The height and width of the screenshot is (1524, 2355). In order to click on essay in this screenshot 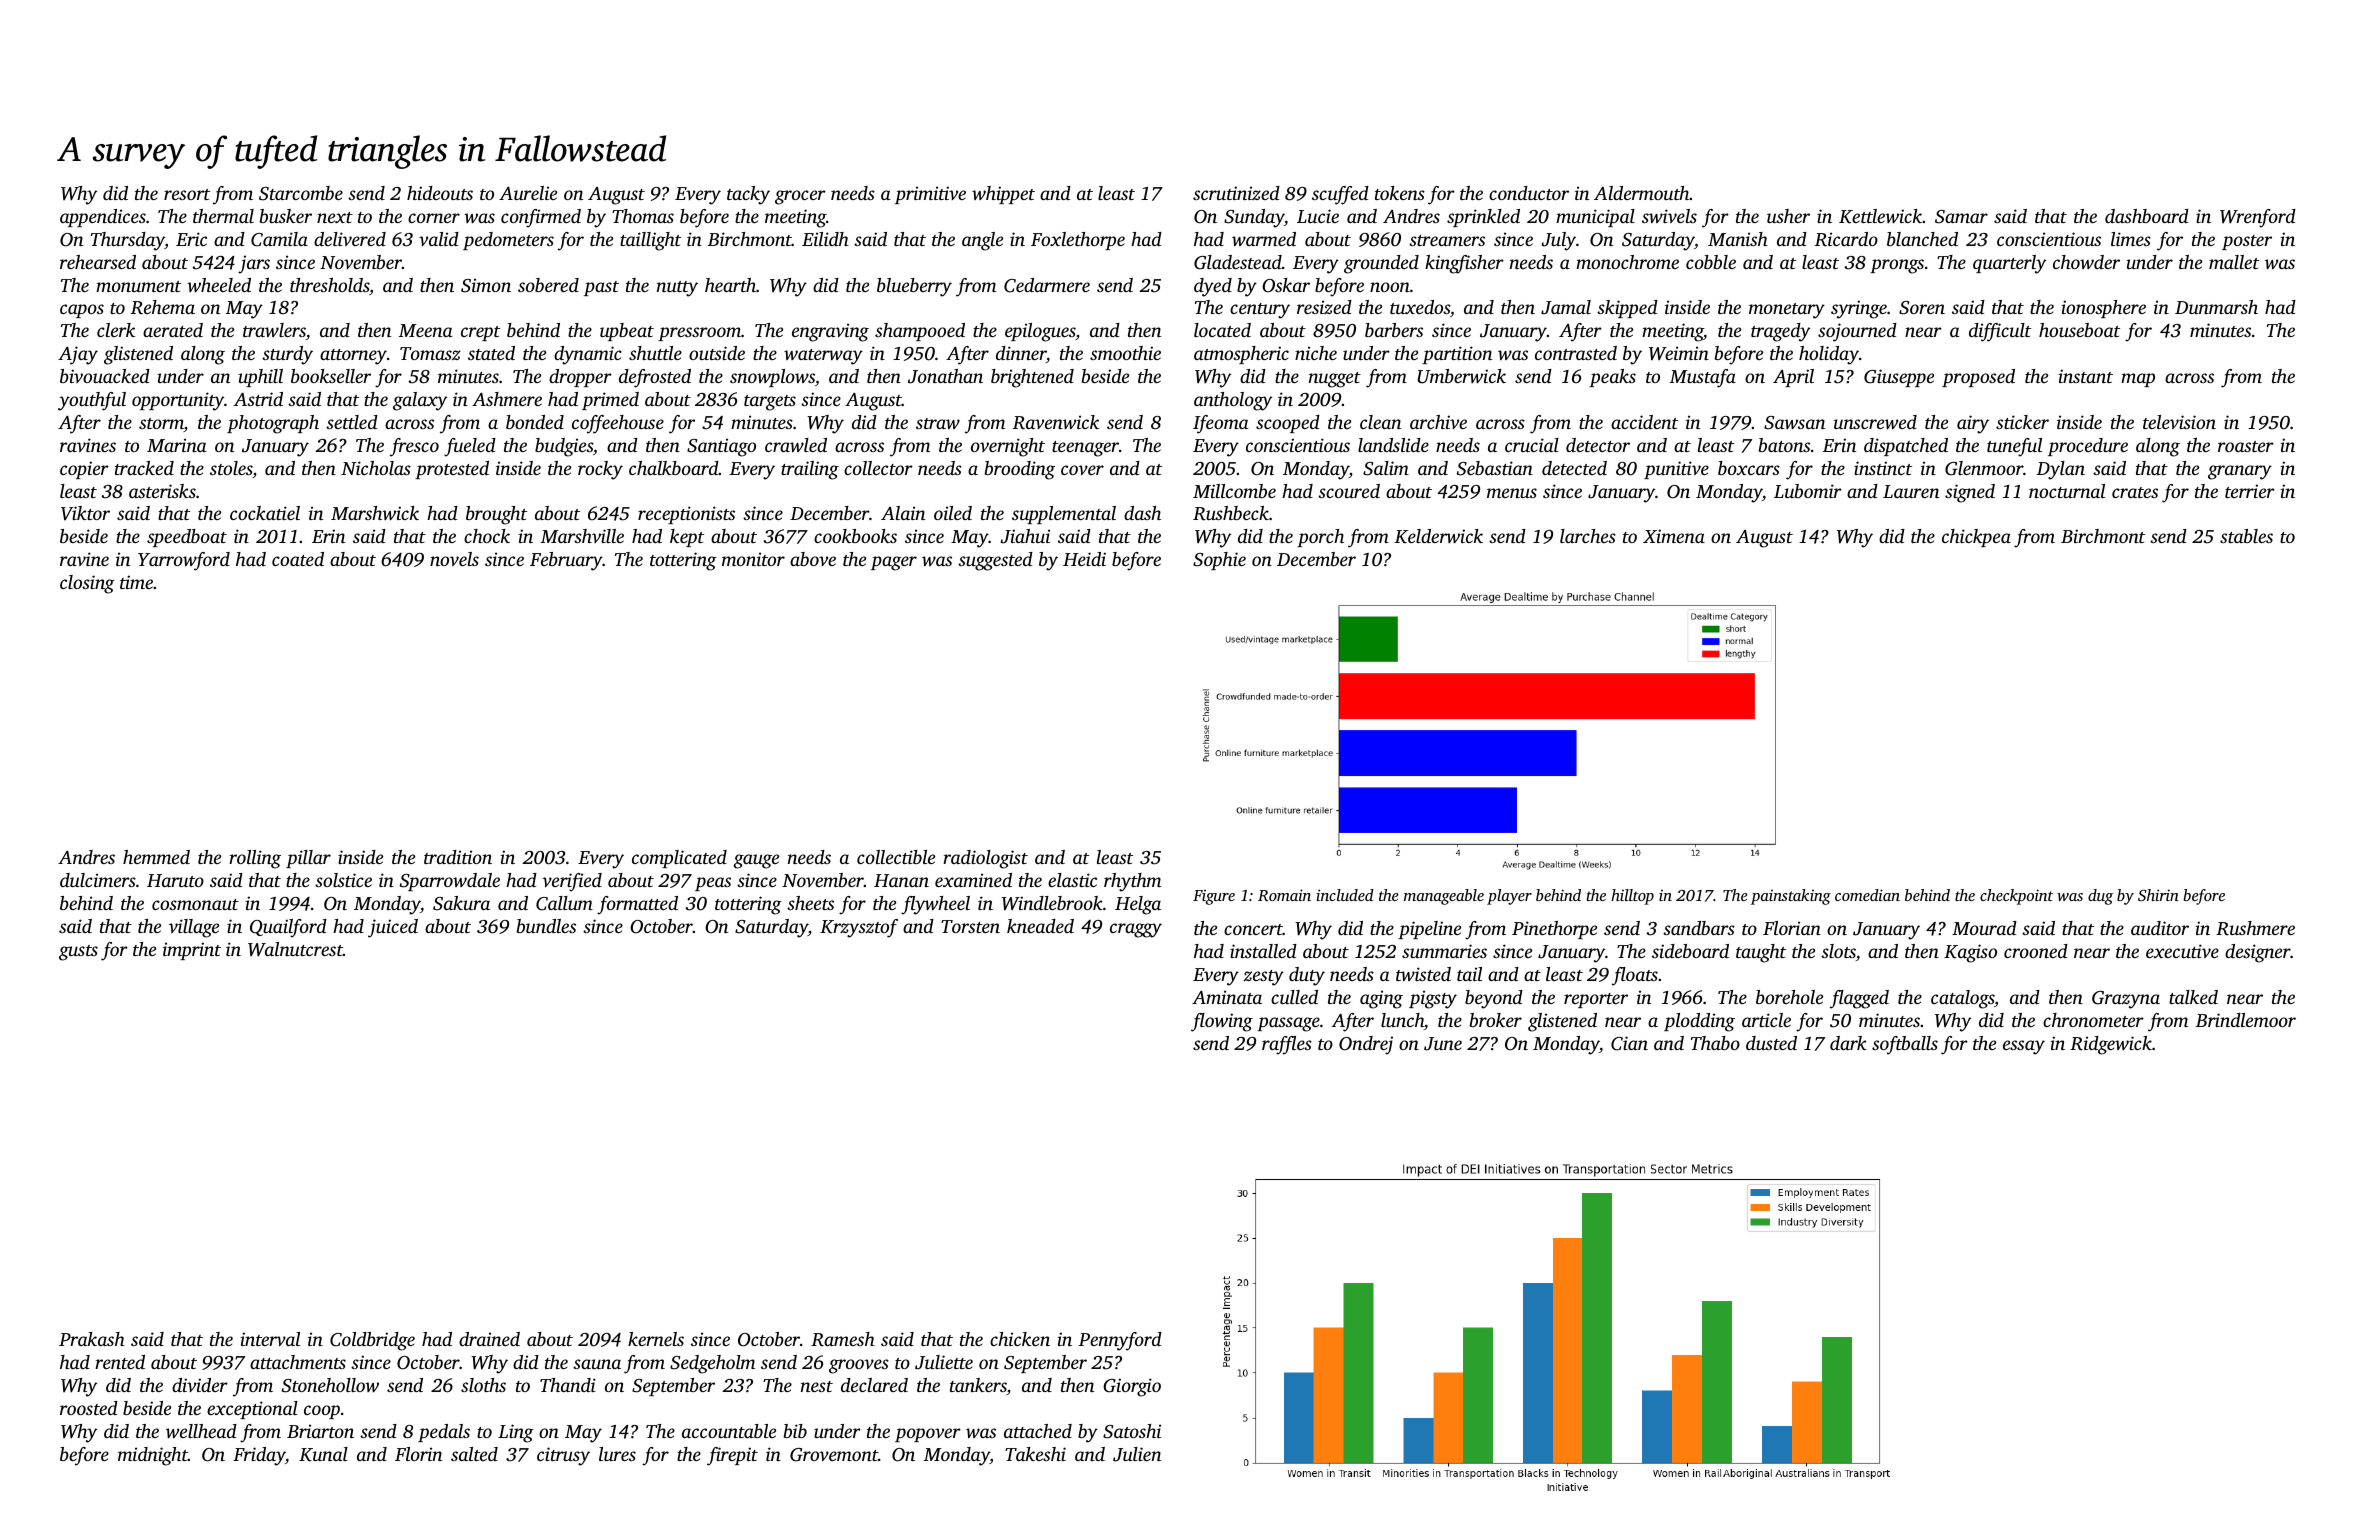, I will do `click(2024, 1047)`.
